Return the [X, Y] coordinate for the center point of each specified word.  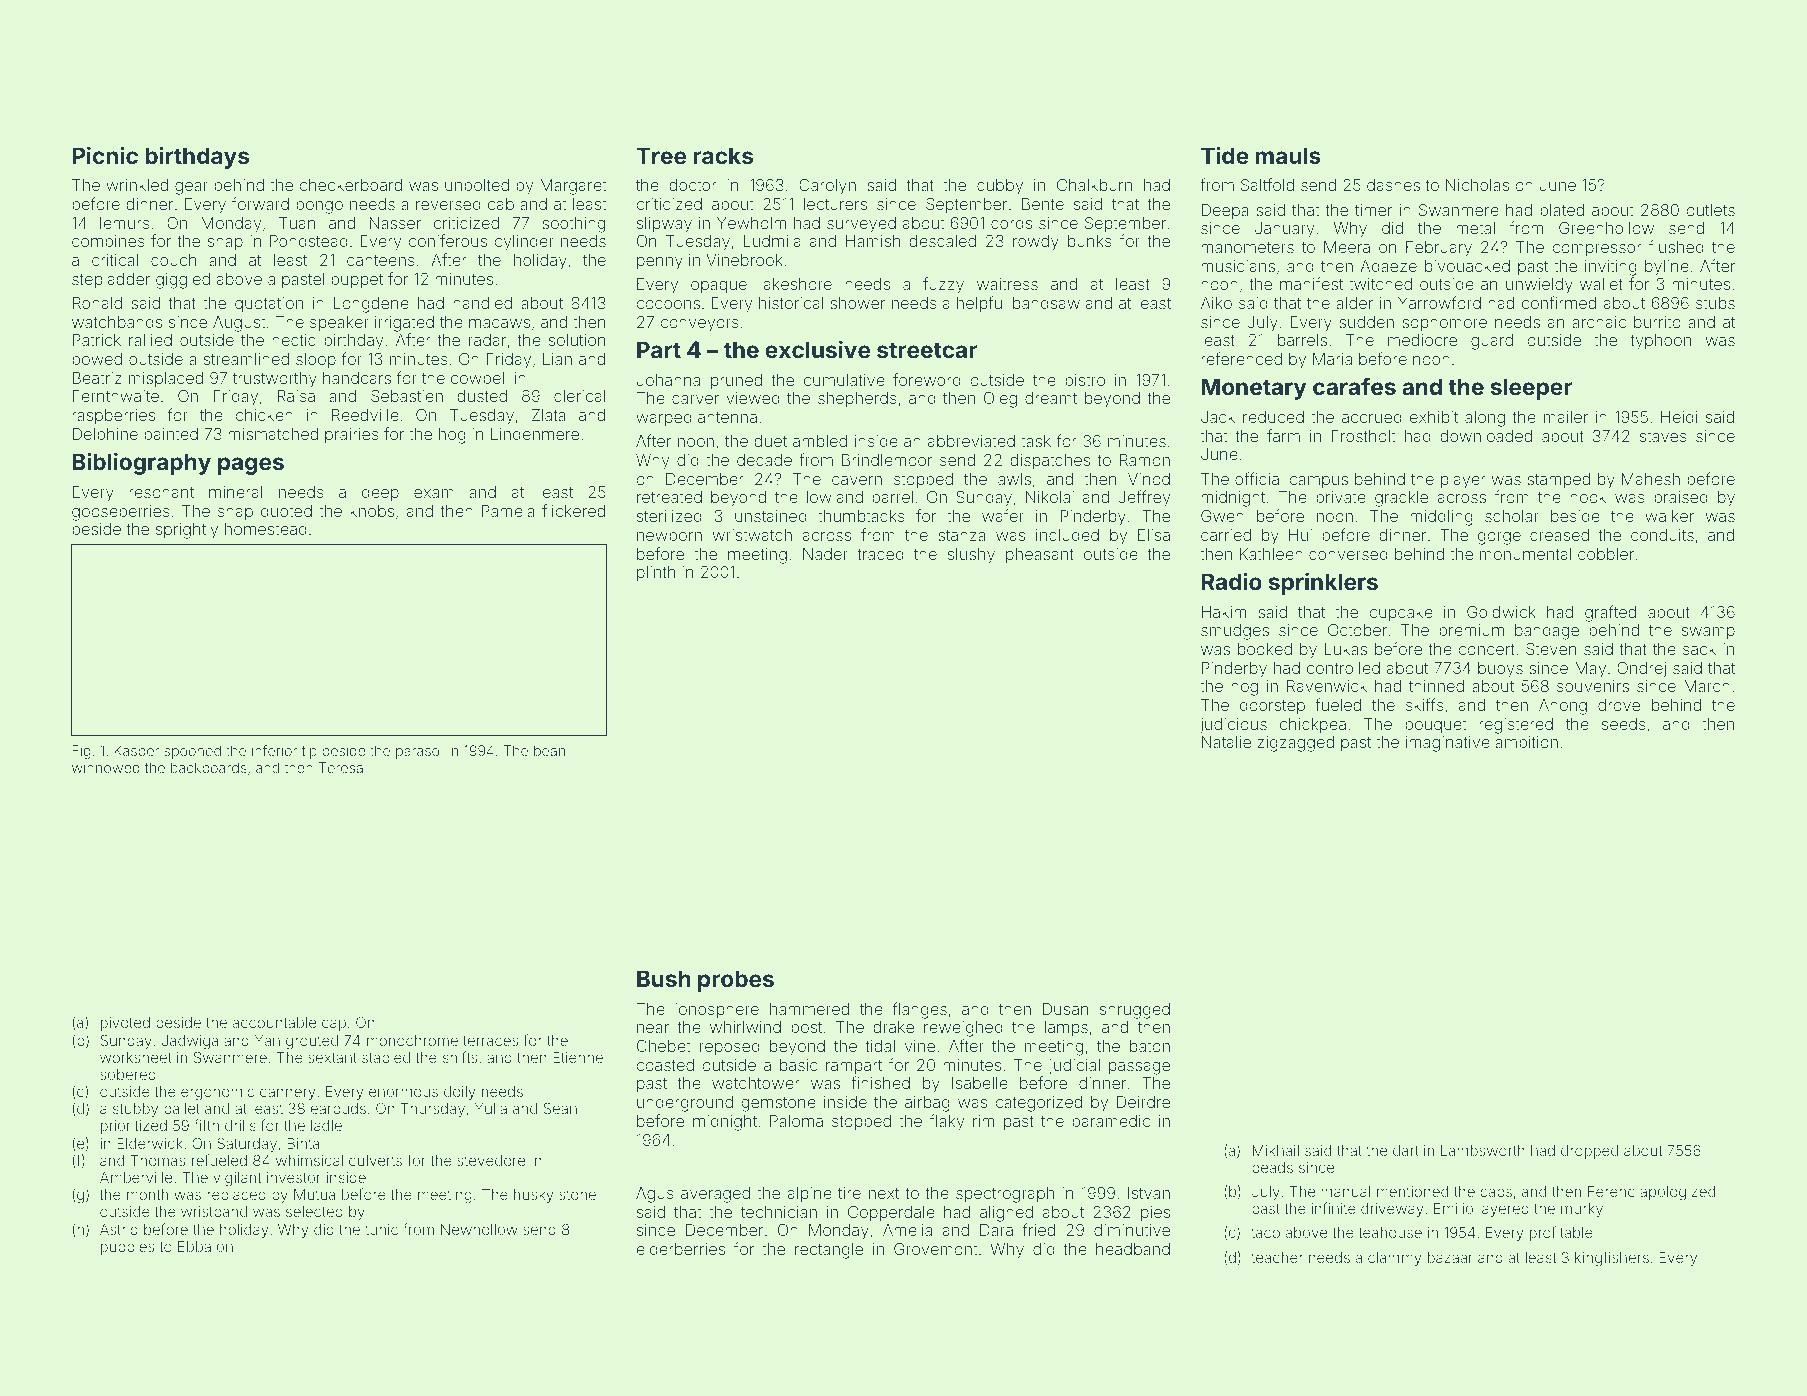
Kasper [137, 752]
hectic [294, 340]
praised [1681, 498]
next [884, 1193]
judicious [1233, 726]
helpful [981, 304]
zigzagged [1295, 744]
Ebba [194, 1246]
